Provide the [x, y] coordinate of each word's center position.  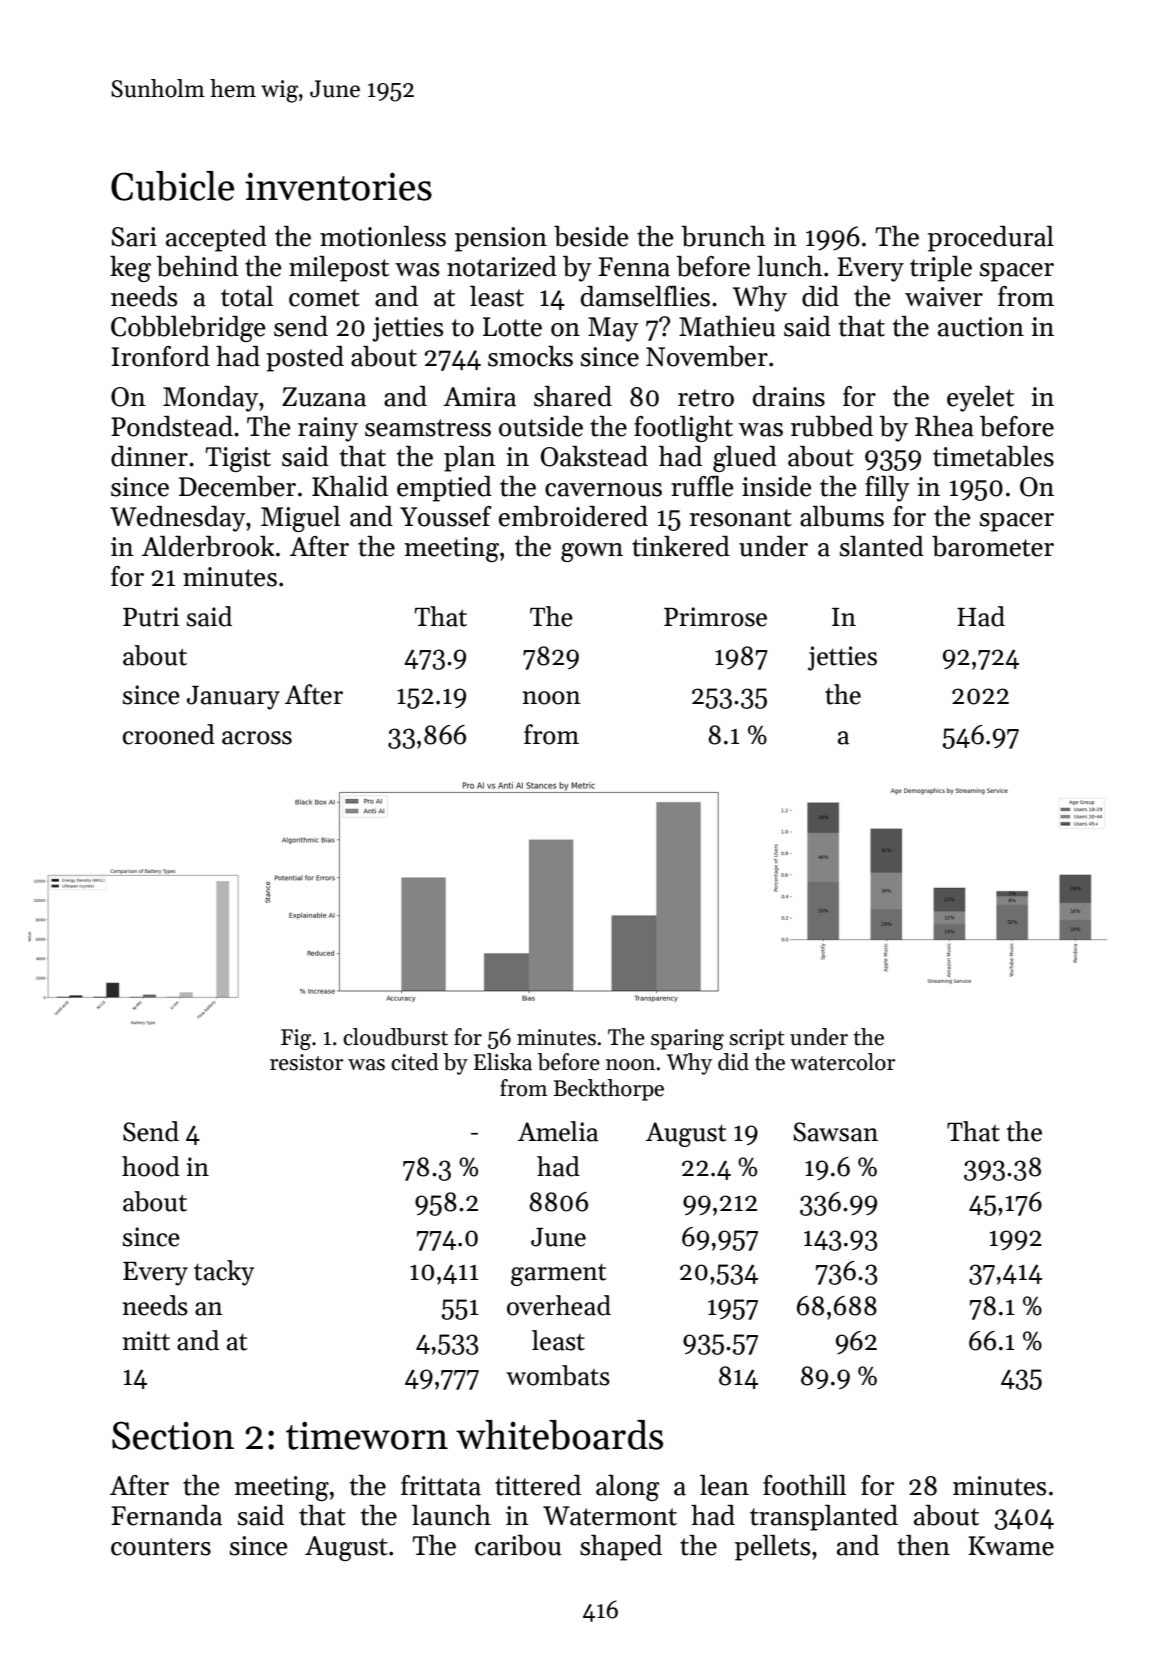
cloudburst [395, 1037]
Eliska [503, 1062]
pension [501, 239]
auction [981, 327]
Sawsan [835, 1132]
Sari [134, 237]
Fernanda [166, 1515]
